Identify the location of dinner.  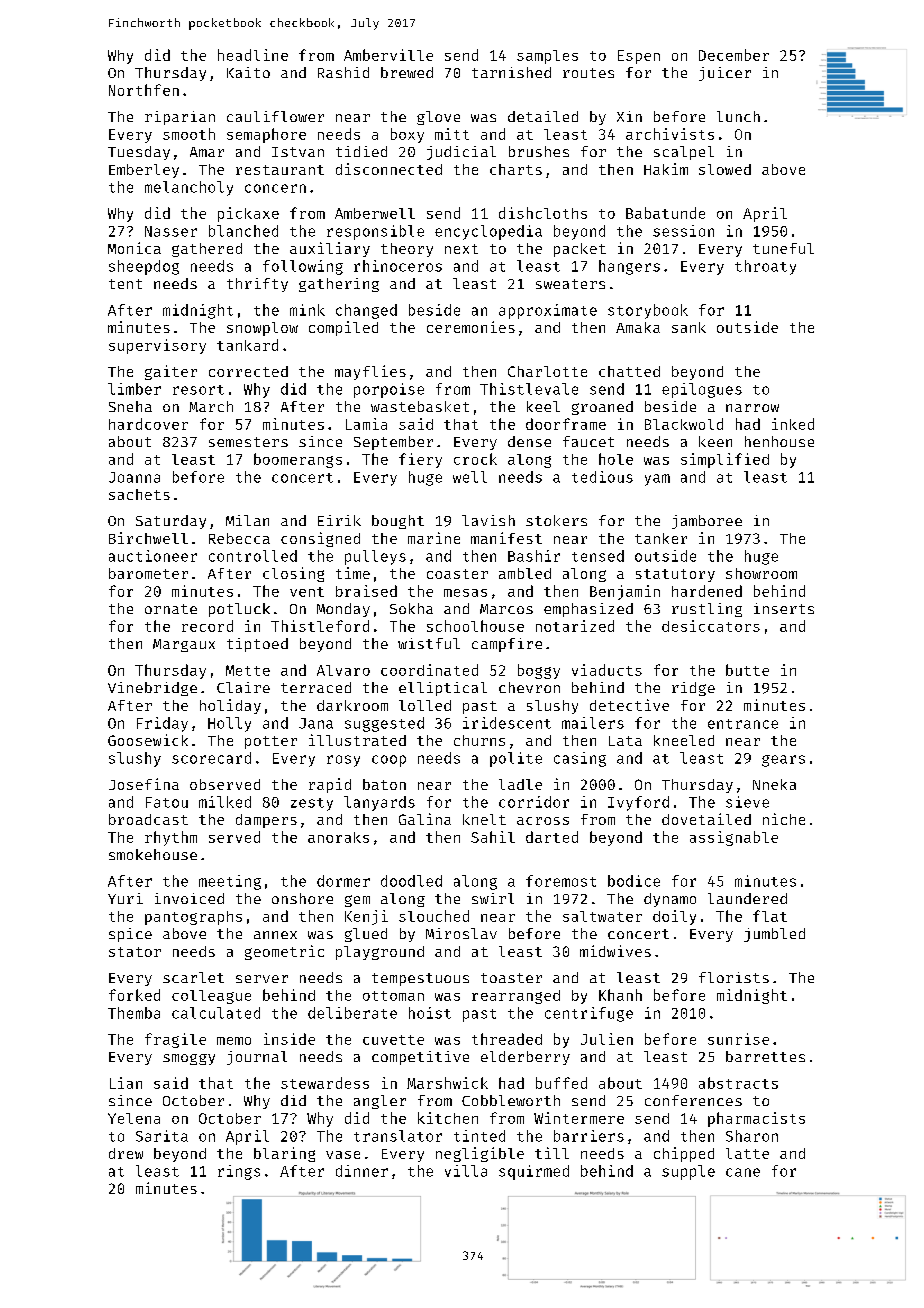
(362, 1171).
